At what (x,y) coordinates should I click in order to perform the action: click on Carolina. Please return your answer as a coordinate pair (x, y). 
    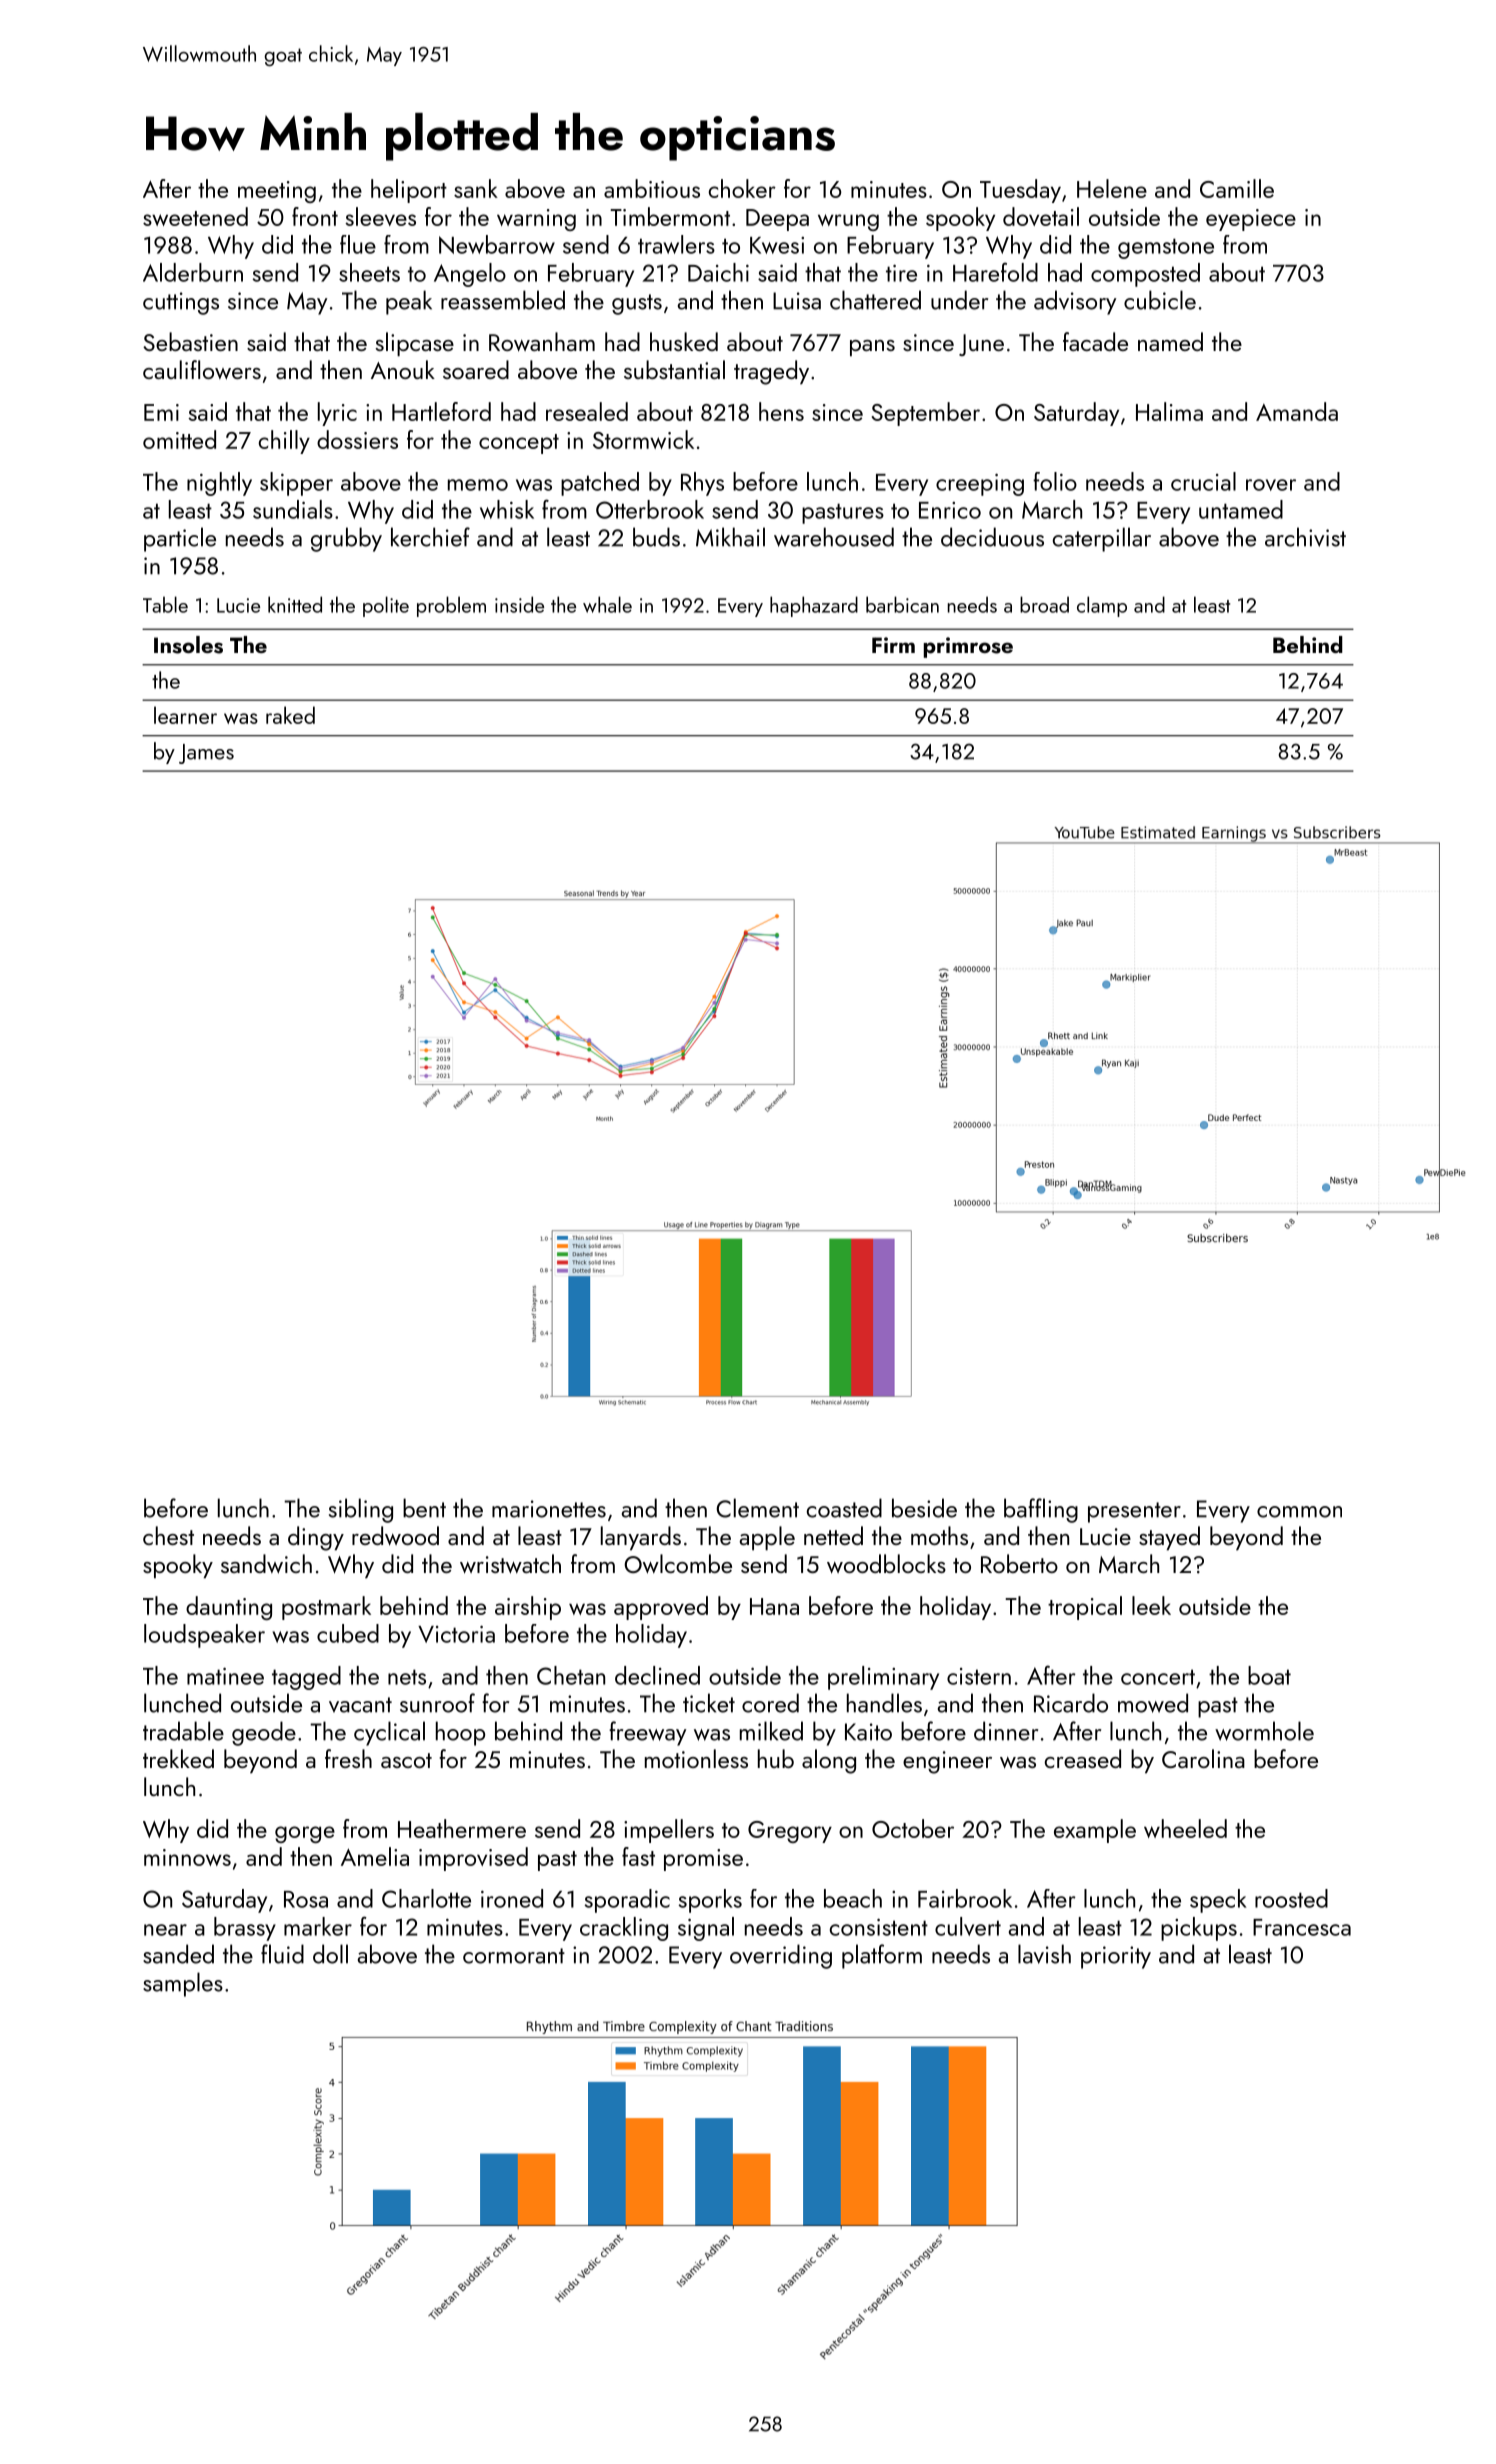
    Looking at the image, I should click on (1203, 1758).
